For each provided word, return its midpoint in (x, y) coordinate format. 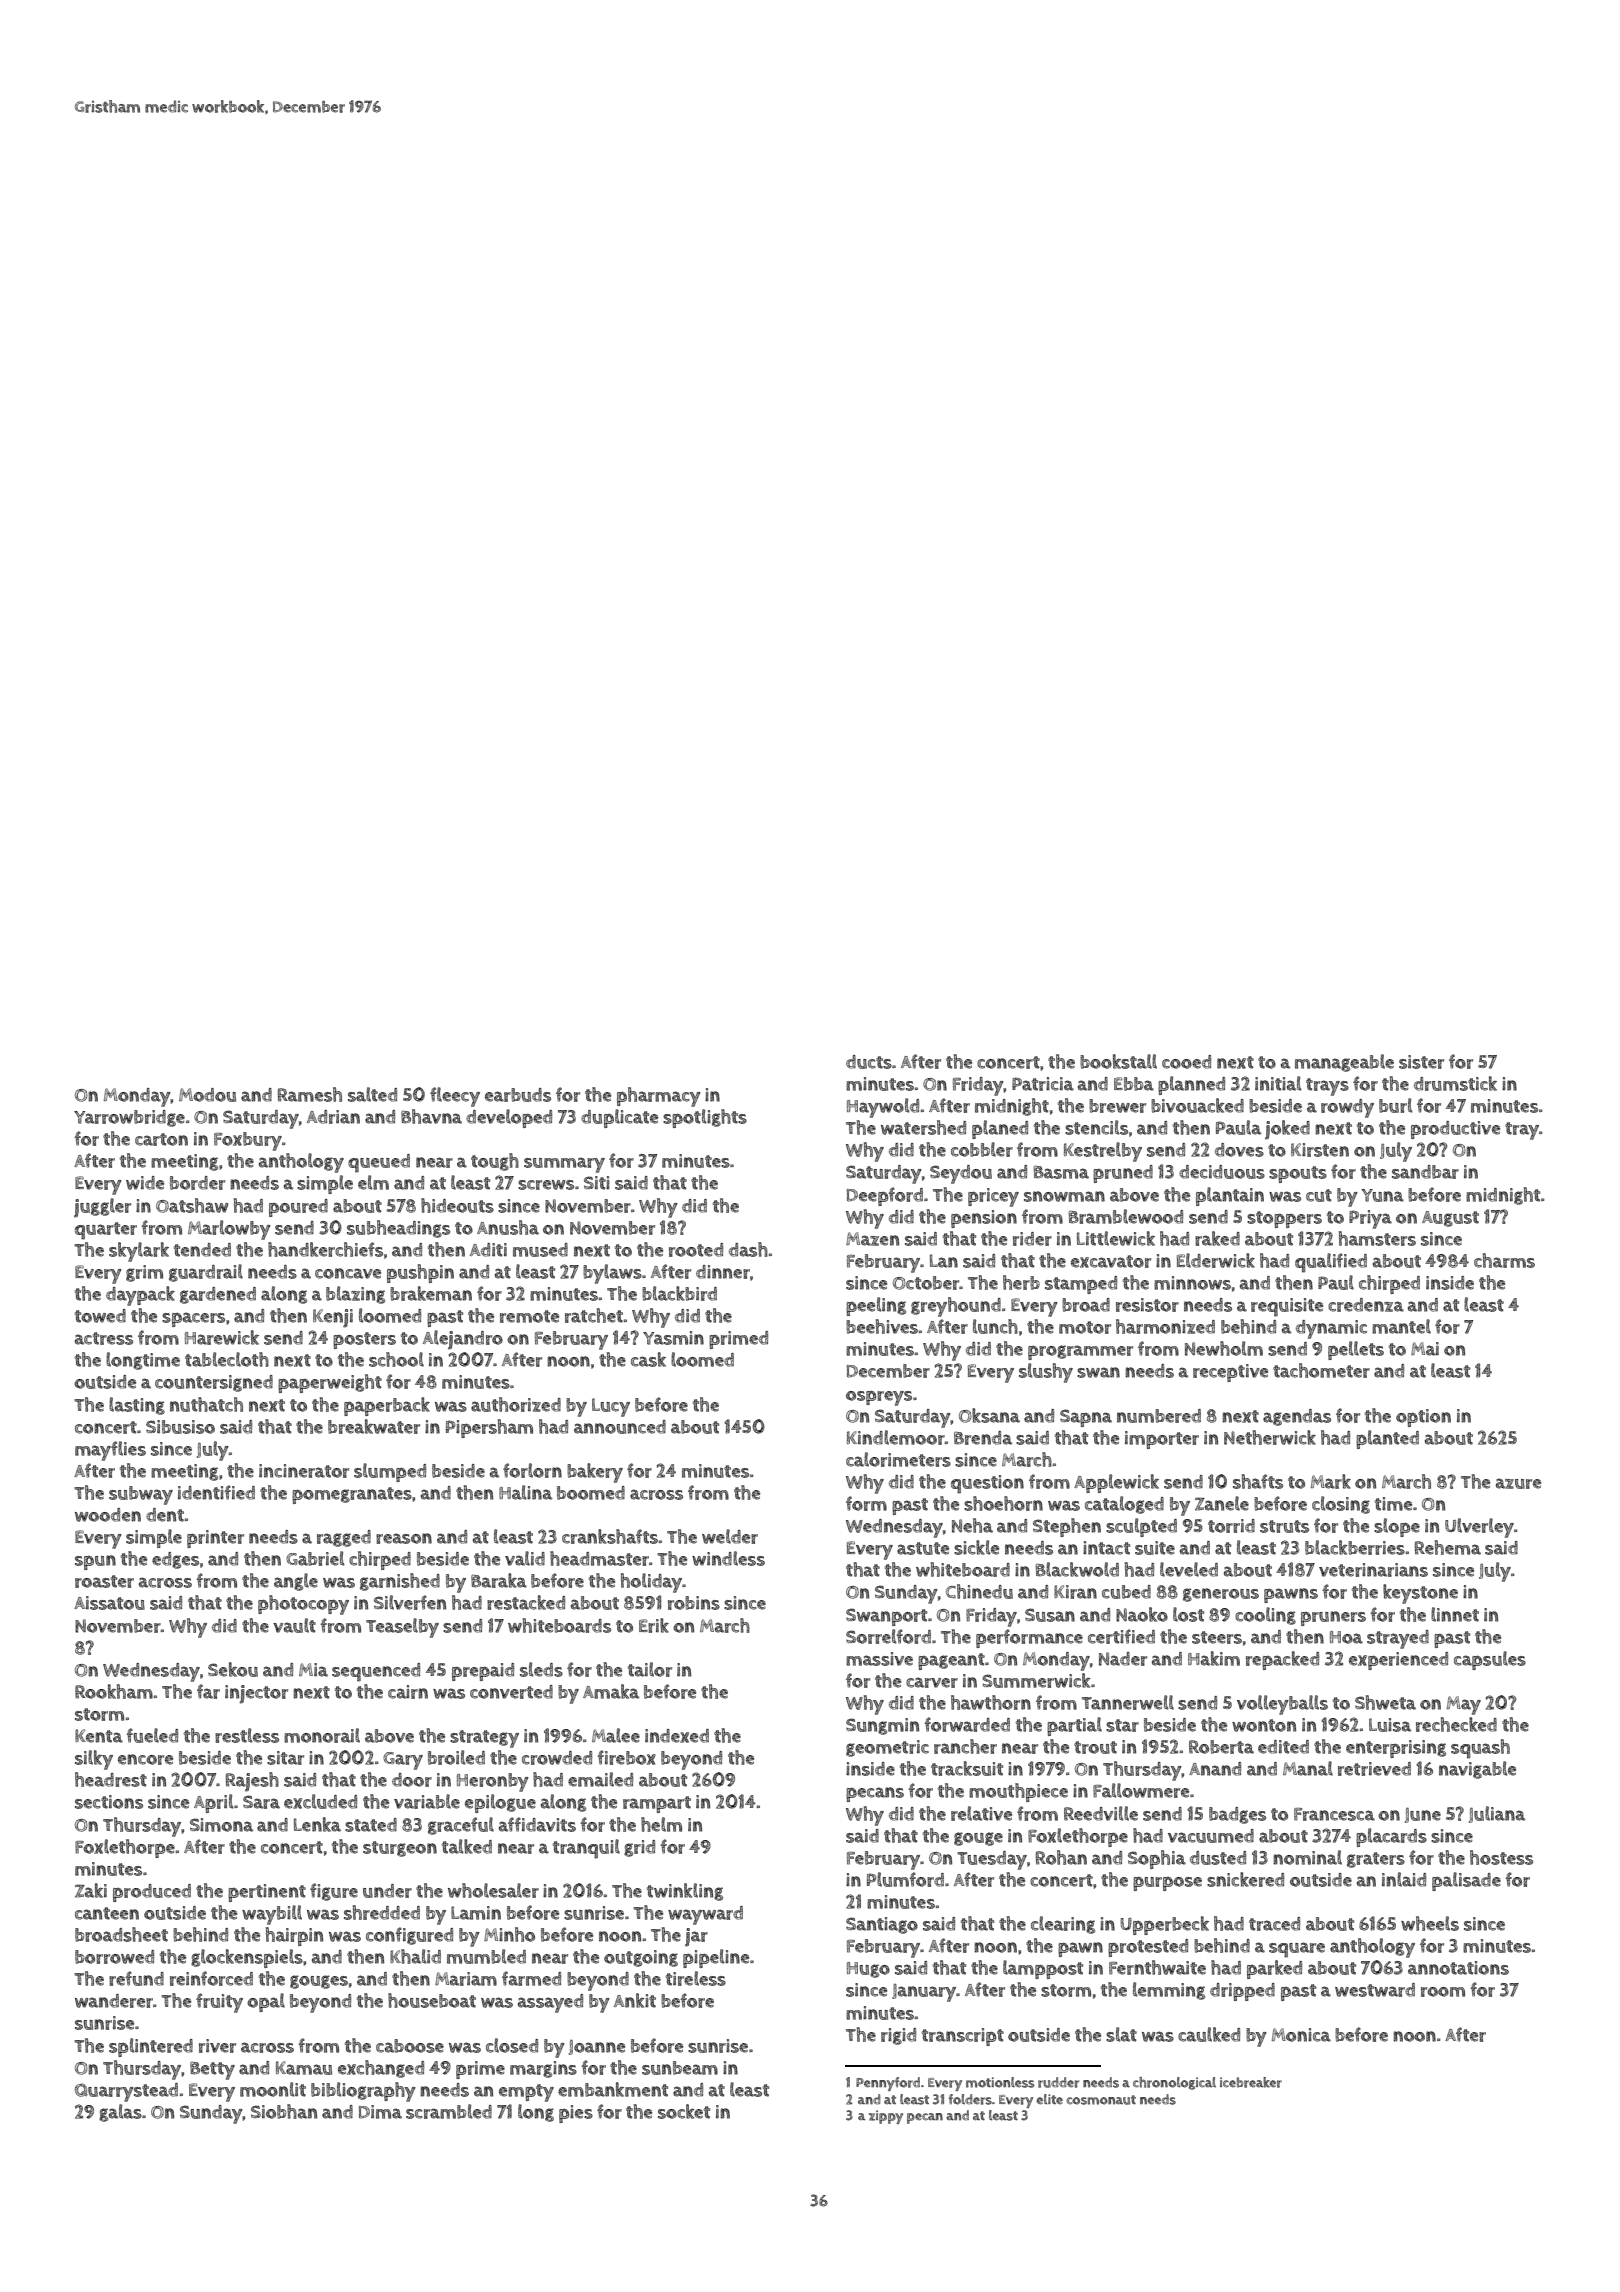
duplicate (619, 1118)
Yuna (1382, 1195)
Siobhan (284, 2111)
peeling (876, 1306)
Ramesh (310, 1094)
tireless (696, 1978)
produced (152, 1893)
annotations (1458, 1968)
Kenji (333, 1318)
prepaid (483, 1672)
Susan (1050, 1615)
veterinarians (1373, 1570)
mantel (1401, 1326)
